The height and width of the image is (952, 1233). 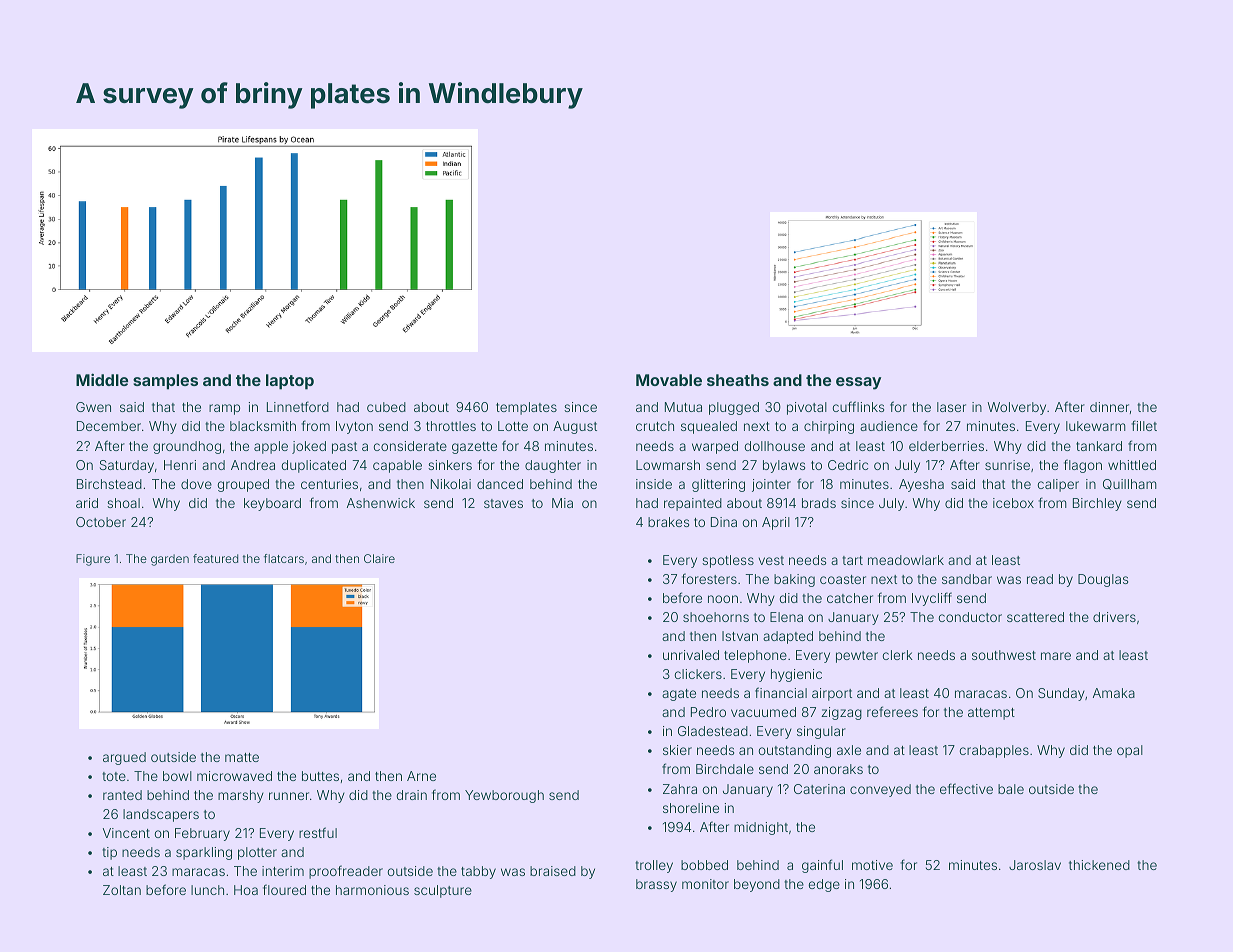 What do you see at coordinates (215, 558) in the image?
I see `featured` at bounding box center [215, 558].
